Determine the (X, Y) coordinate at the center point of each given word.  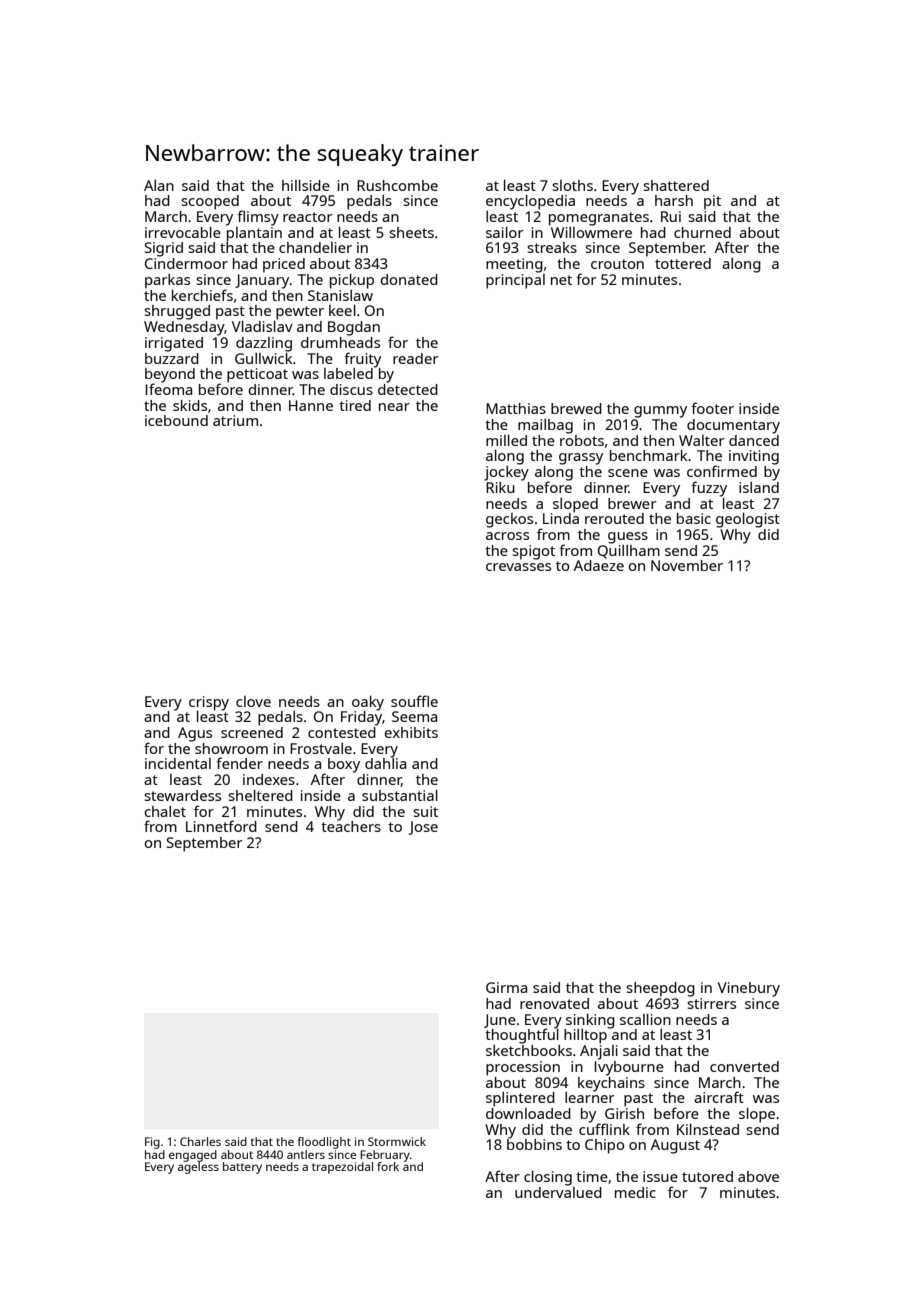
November (687, 565)
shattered (676, 185)
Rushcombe (397, 185)
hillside (306, 185)
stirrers (711, 1003)
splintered (520, 1099)
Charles (200, 1141)
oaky (368, 703)
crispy (209, 703)
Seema (414, 716)
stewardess (182, 795)
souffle (414, 701)
